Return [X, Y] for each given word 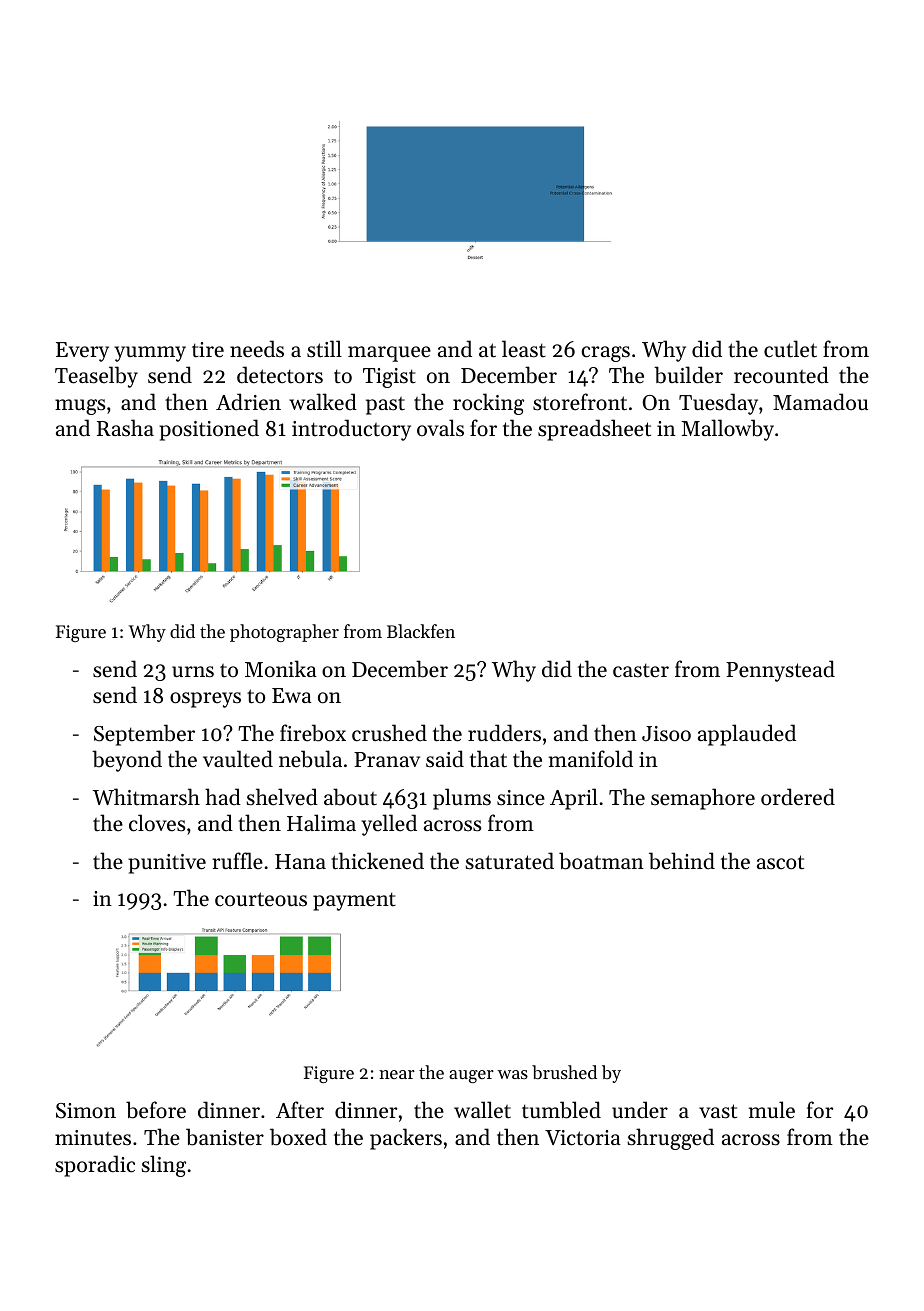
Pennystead [780, 671]
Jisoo [666, 734]
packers [406, 1139]
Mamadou [820, 402]
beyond [127, 761]
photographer [284, 633]
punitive [167, 864]
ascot [780, 862]
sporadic [95, 1166]
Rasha [125, 427]
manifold [591, 759]
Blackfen [421, 631]
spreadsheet [594, 430]
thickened [377, 861]
